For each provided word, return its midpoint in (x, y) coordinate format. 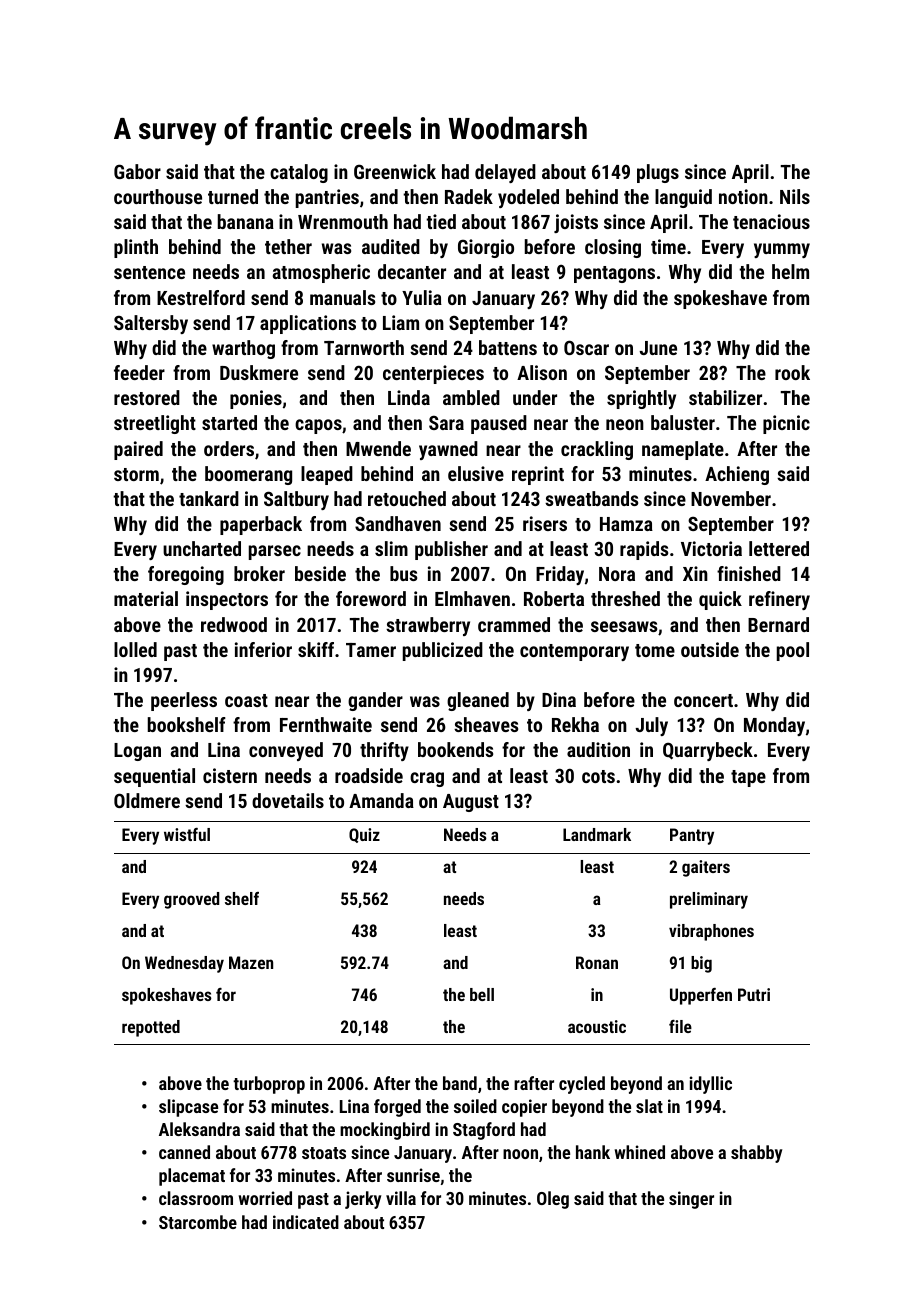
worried (265, 1198)
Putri (754, 994)
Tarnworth (364, 347)
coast (246, 700)
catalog (299, 173)
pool (793, 651)
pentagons (614, 274)
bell (482, 994)
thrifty (384, 751)
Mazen (251, 962)
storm (136, 474)
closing (613, 248)
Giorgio (486, 248)
